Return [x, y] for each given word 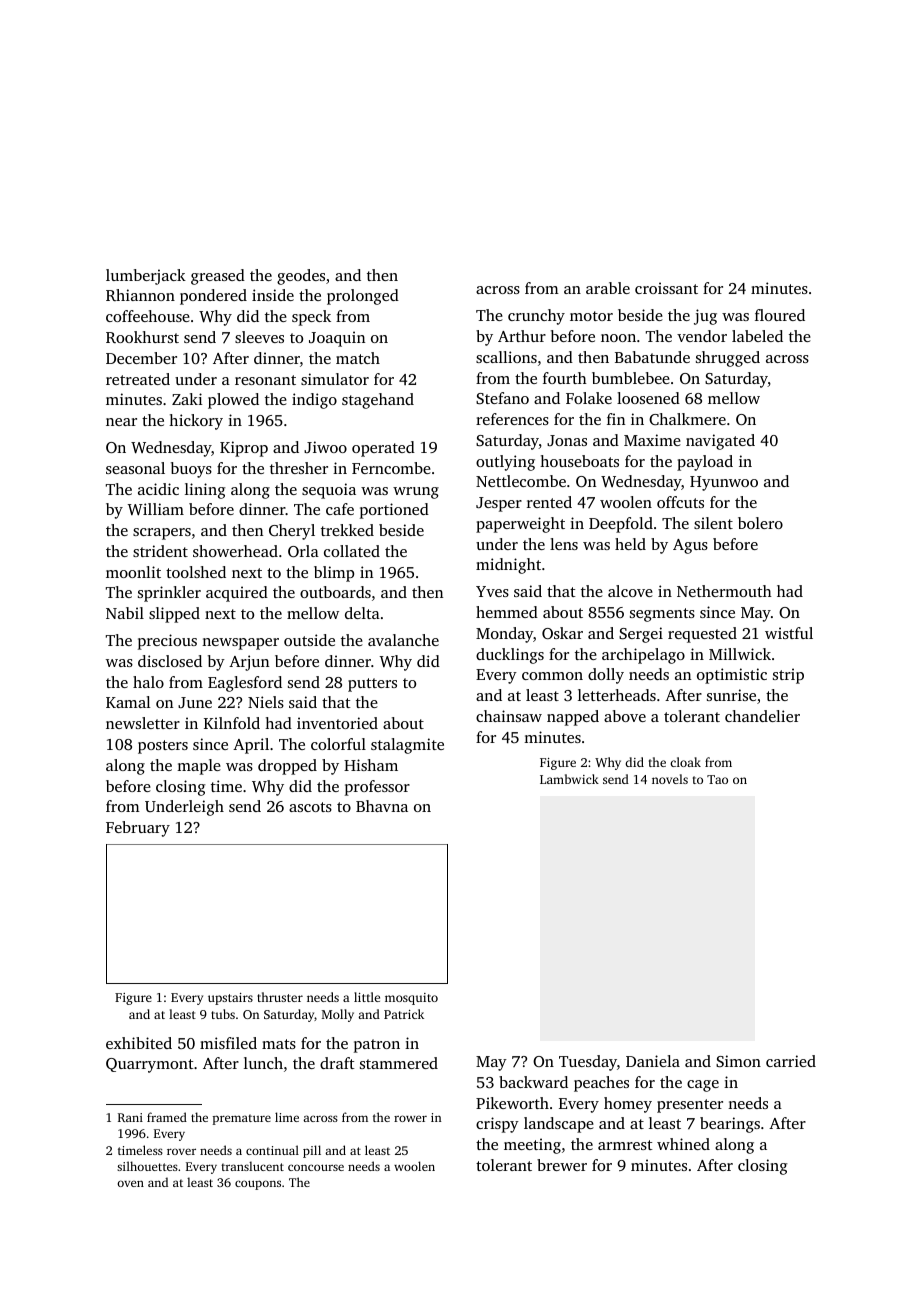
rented [549, 502]
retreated [138, 379]
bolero [760, 523]
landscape [559, 1125]
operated [383, 449]
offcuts [680, 502]
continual [272, 1150]
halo [148, 682]
